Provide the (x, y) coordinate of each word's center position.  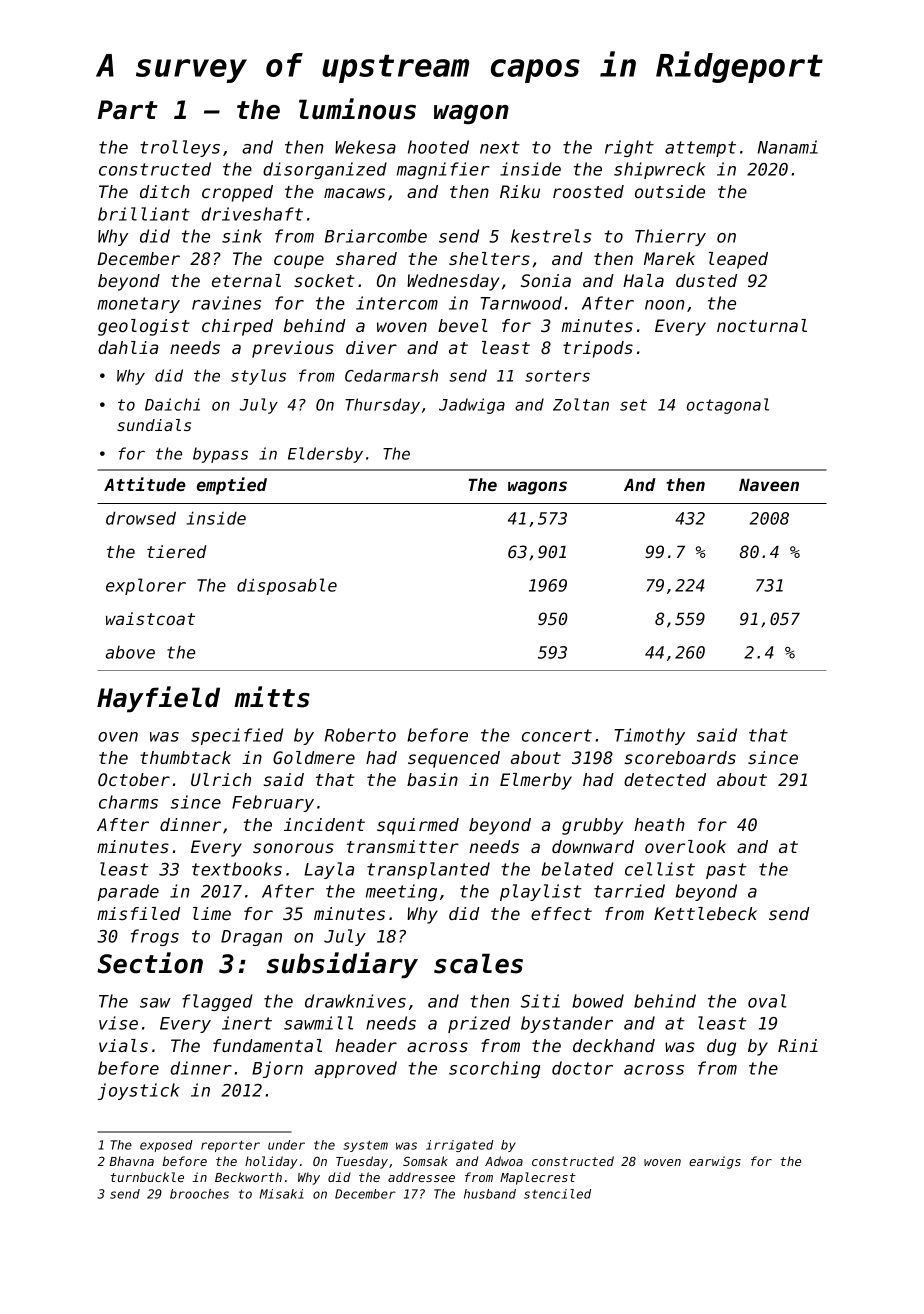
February (273, 803)
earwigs (715, 1162)
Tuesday (362, 1162)
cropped (237, 193)
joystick (139, 1091)
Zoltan (581, 404)
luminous (357, 109)
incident (324, 824)
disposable (287, 586)
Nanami (788, 147)
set (633, 405)
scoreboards (680, 757)
